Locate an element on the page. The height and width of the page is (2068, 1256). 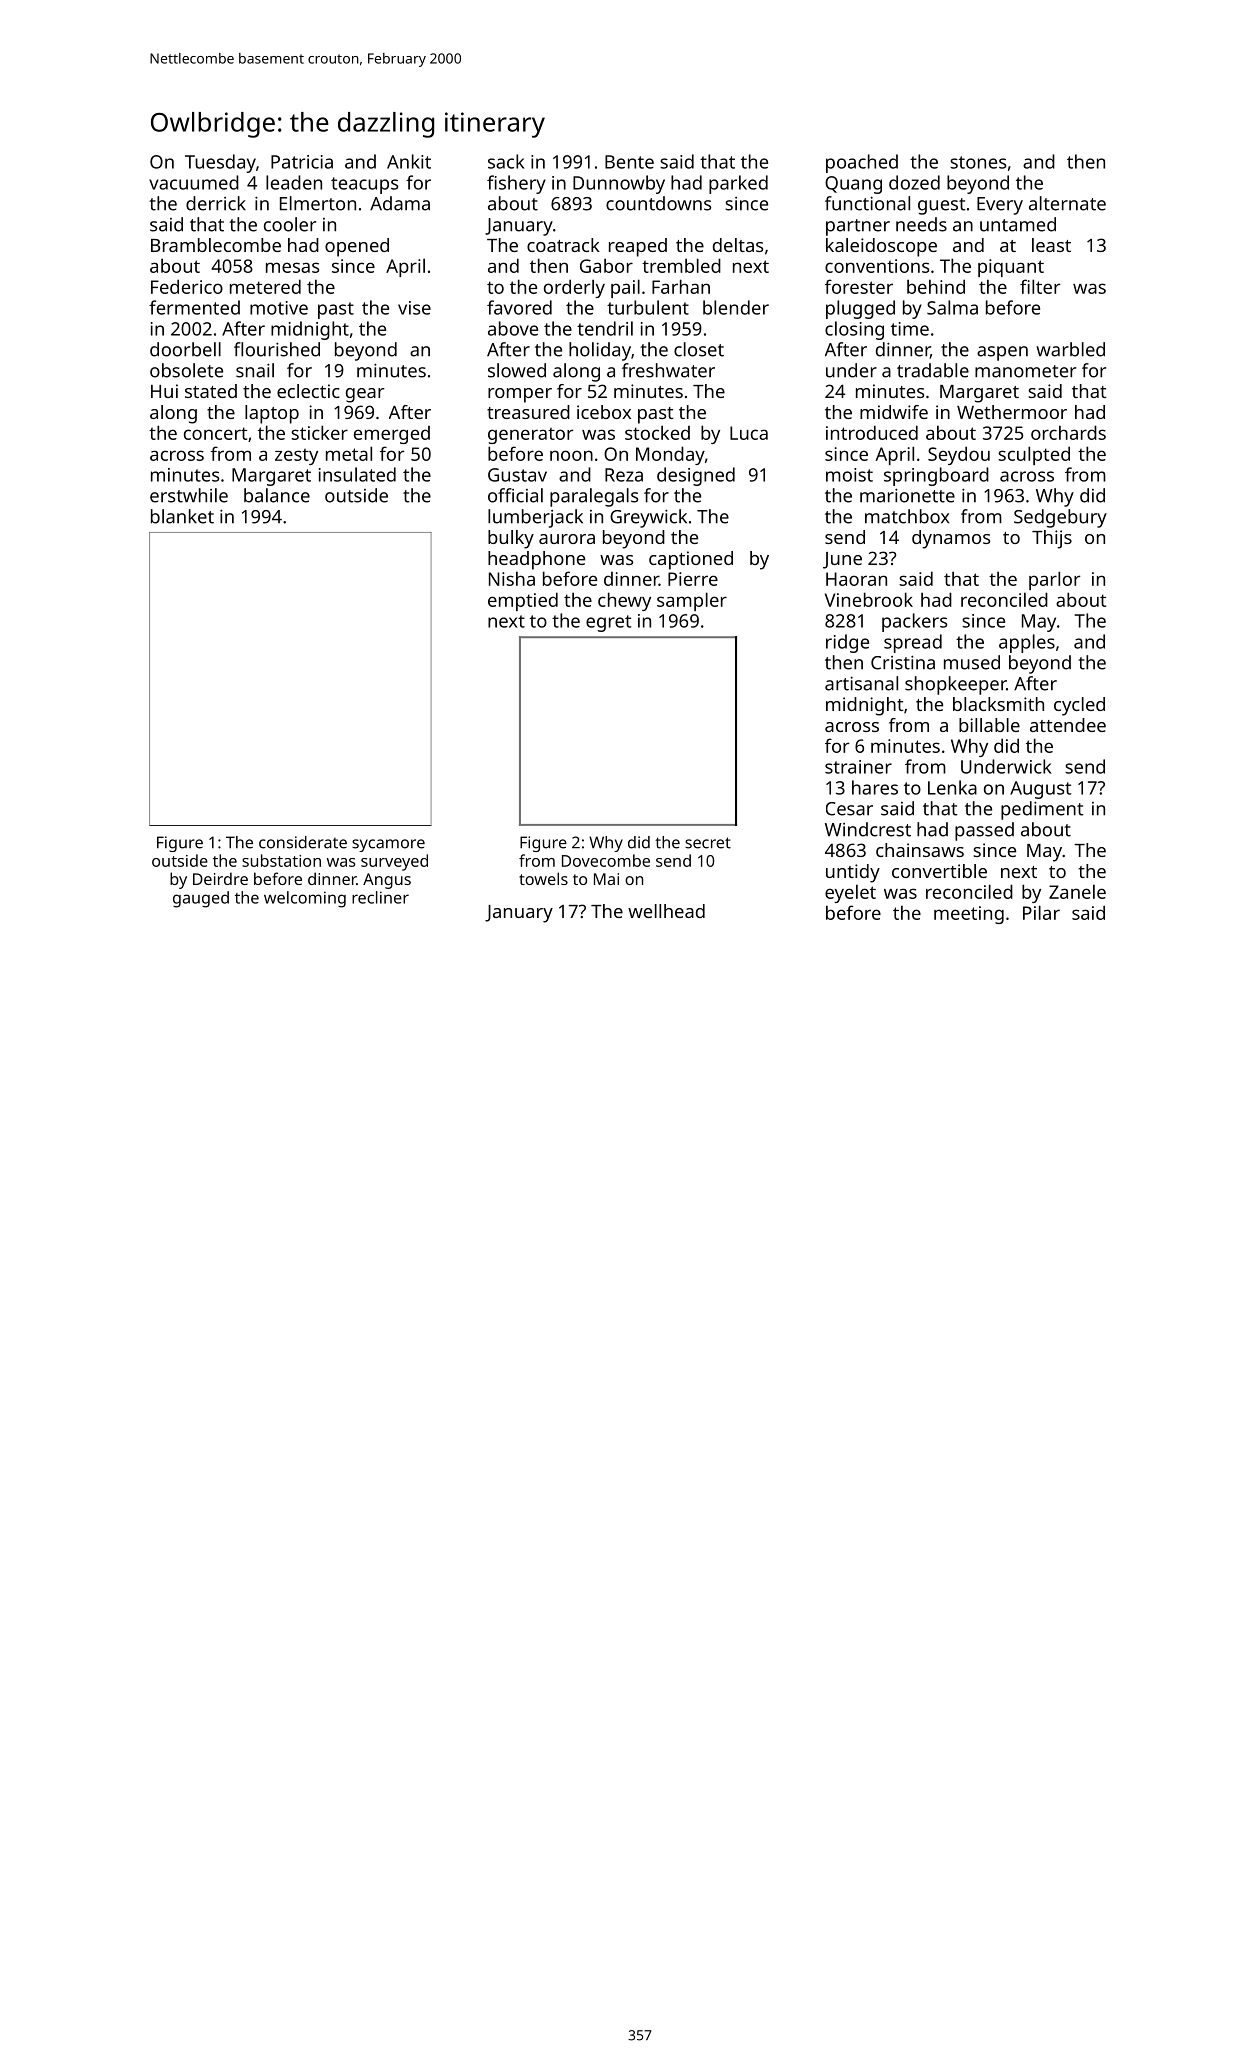
gauged is located at coordinates (201, 899).
